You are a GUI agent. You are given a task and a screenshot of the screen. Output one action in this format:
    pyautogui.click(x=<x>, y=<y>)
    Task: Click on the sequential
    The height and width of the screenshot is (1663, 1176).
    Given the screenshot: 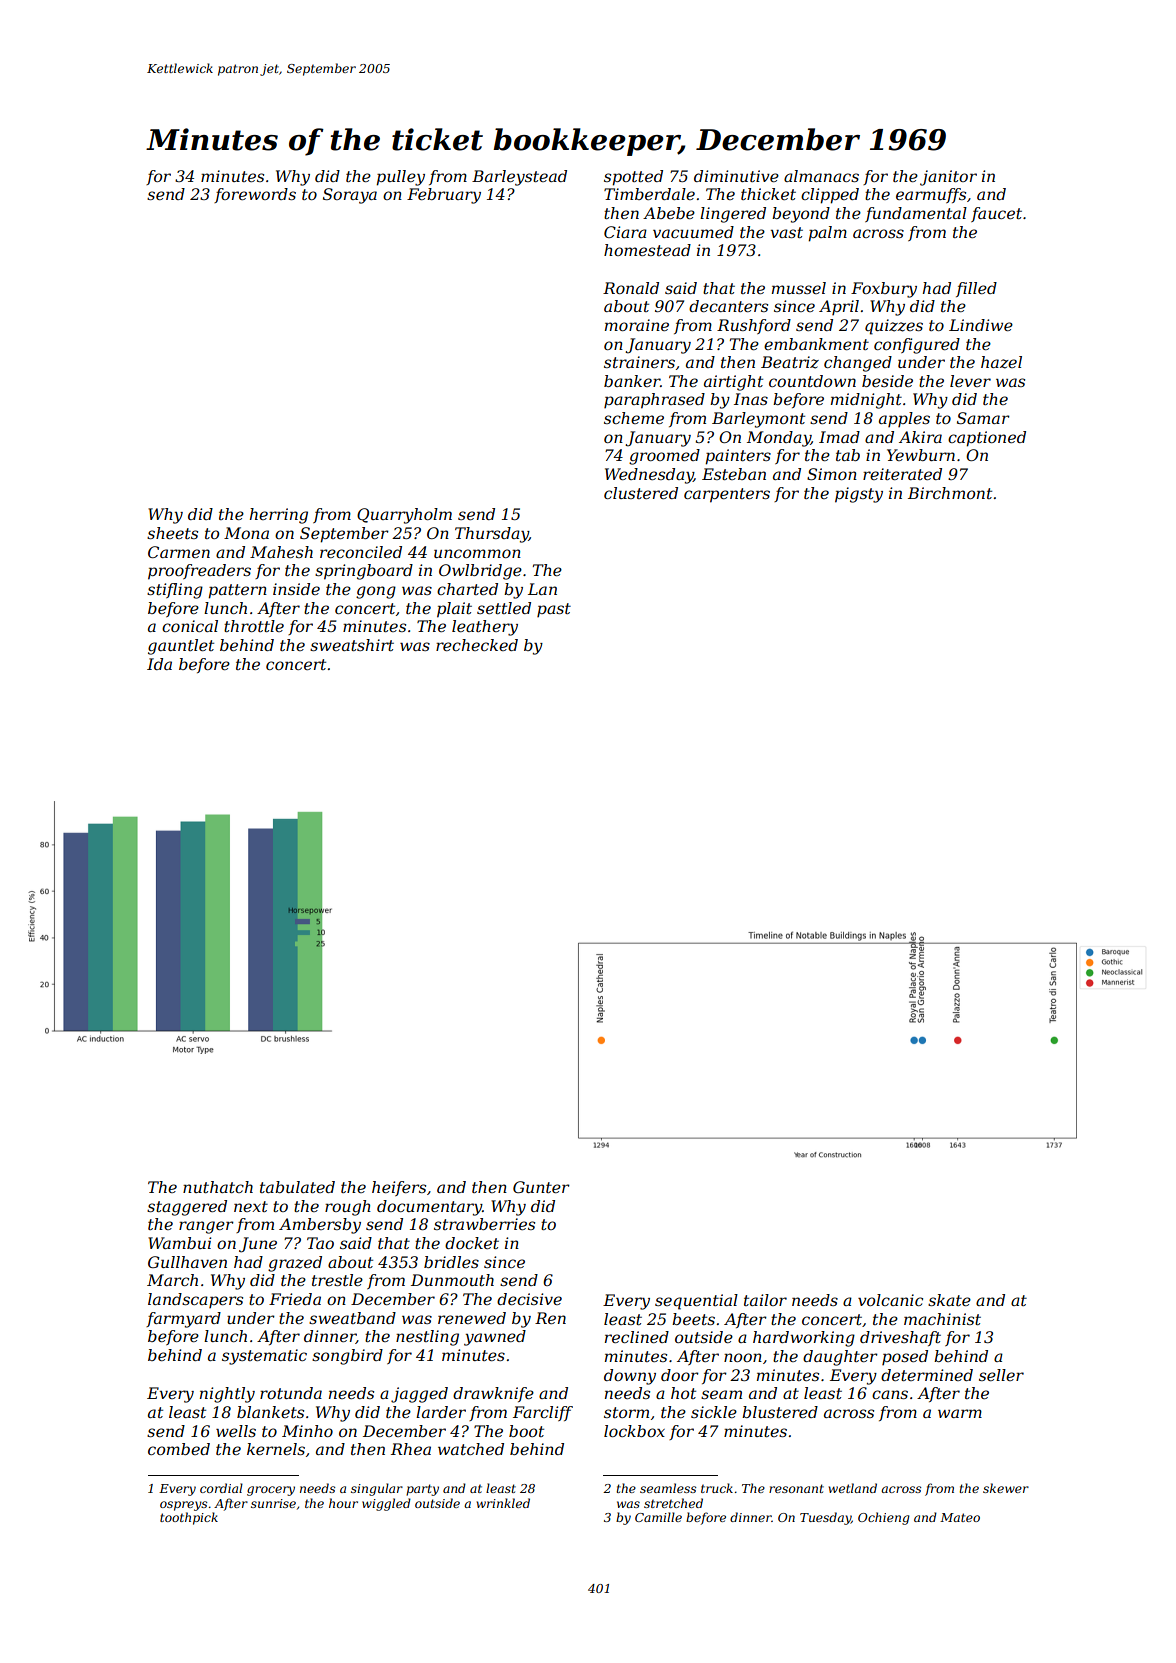 What is the action you would take?
    pyautogui.click(x=696, y=1302)
